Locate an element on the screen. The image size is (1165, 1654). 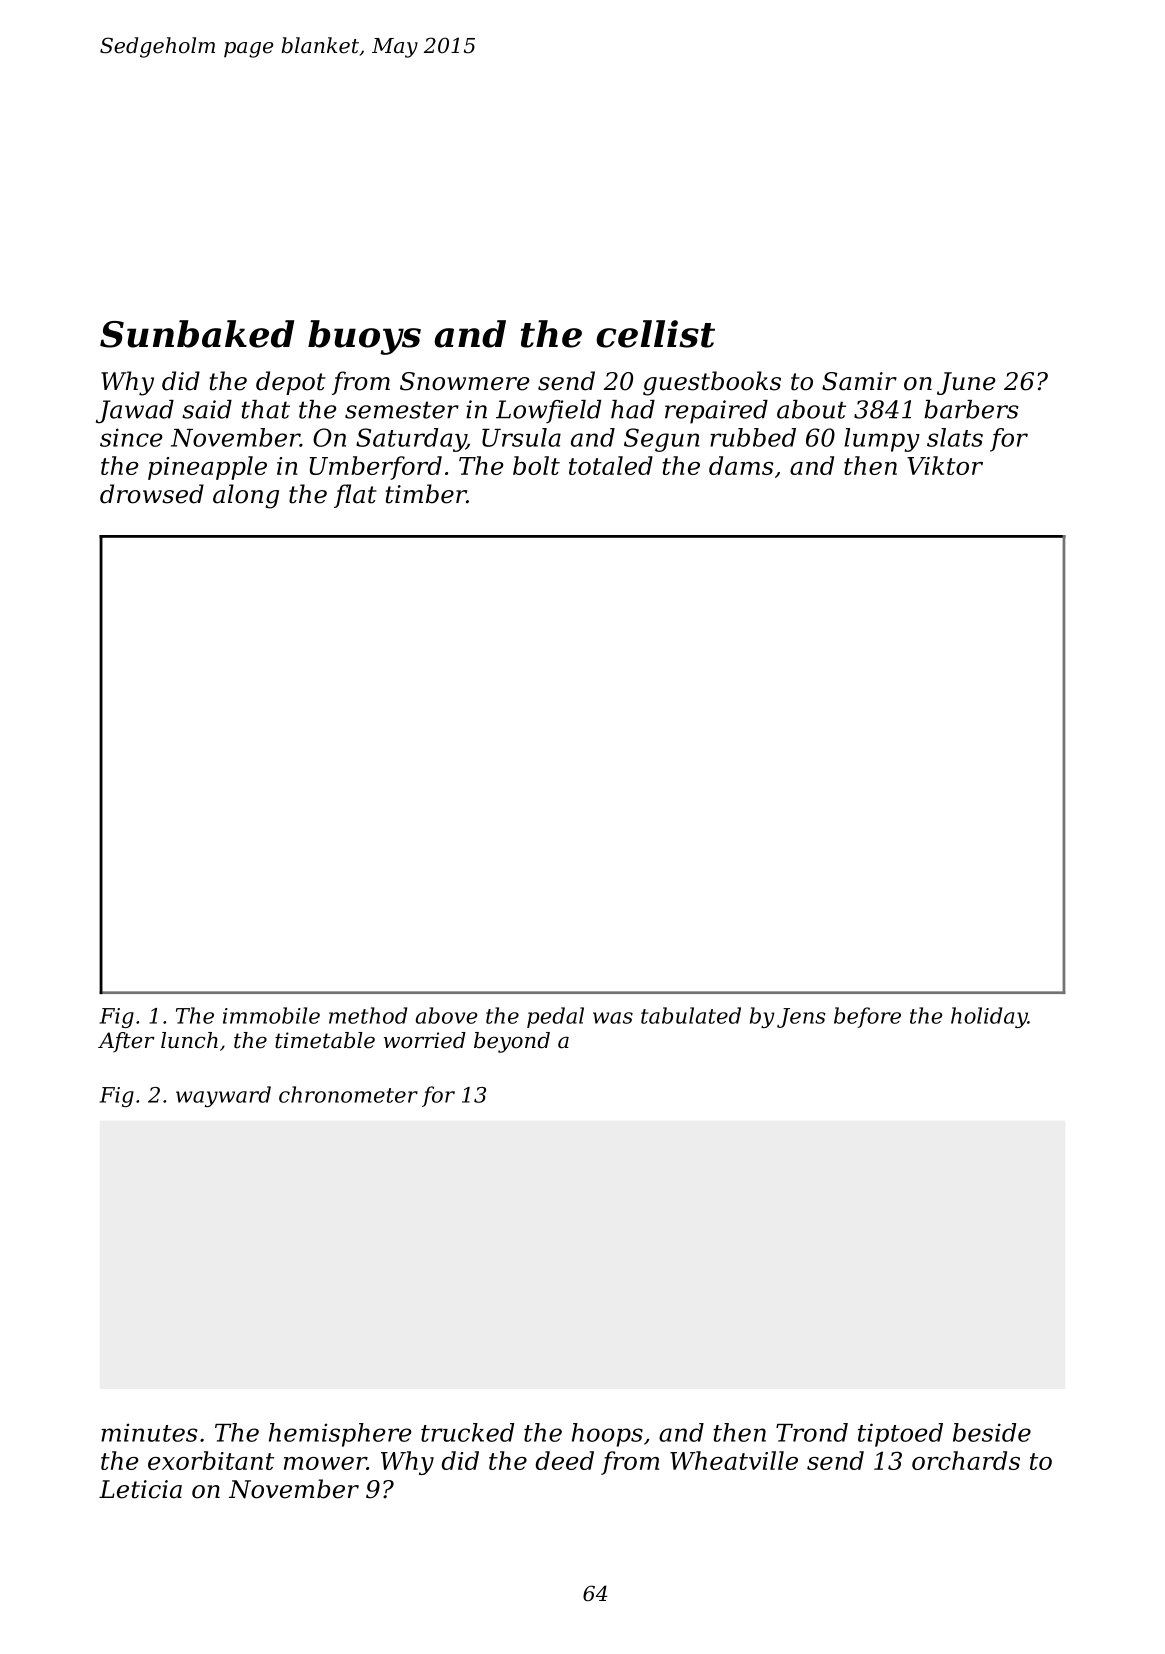
deed is located at coordinates (565, 1460).
